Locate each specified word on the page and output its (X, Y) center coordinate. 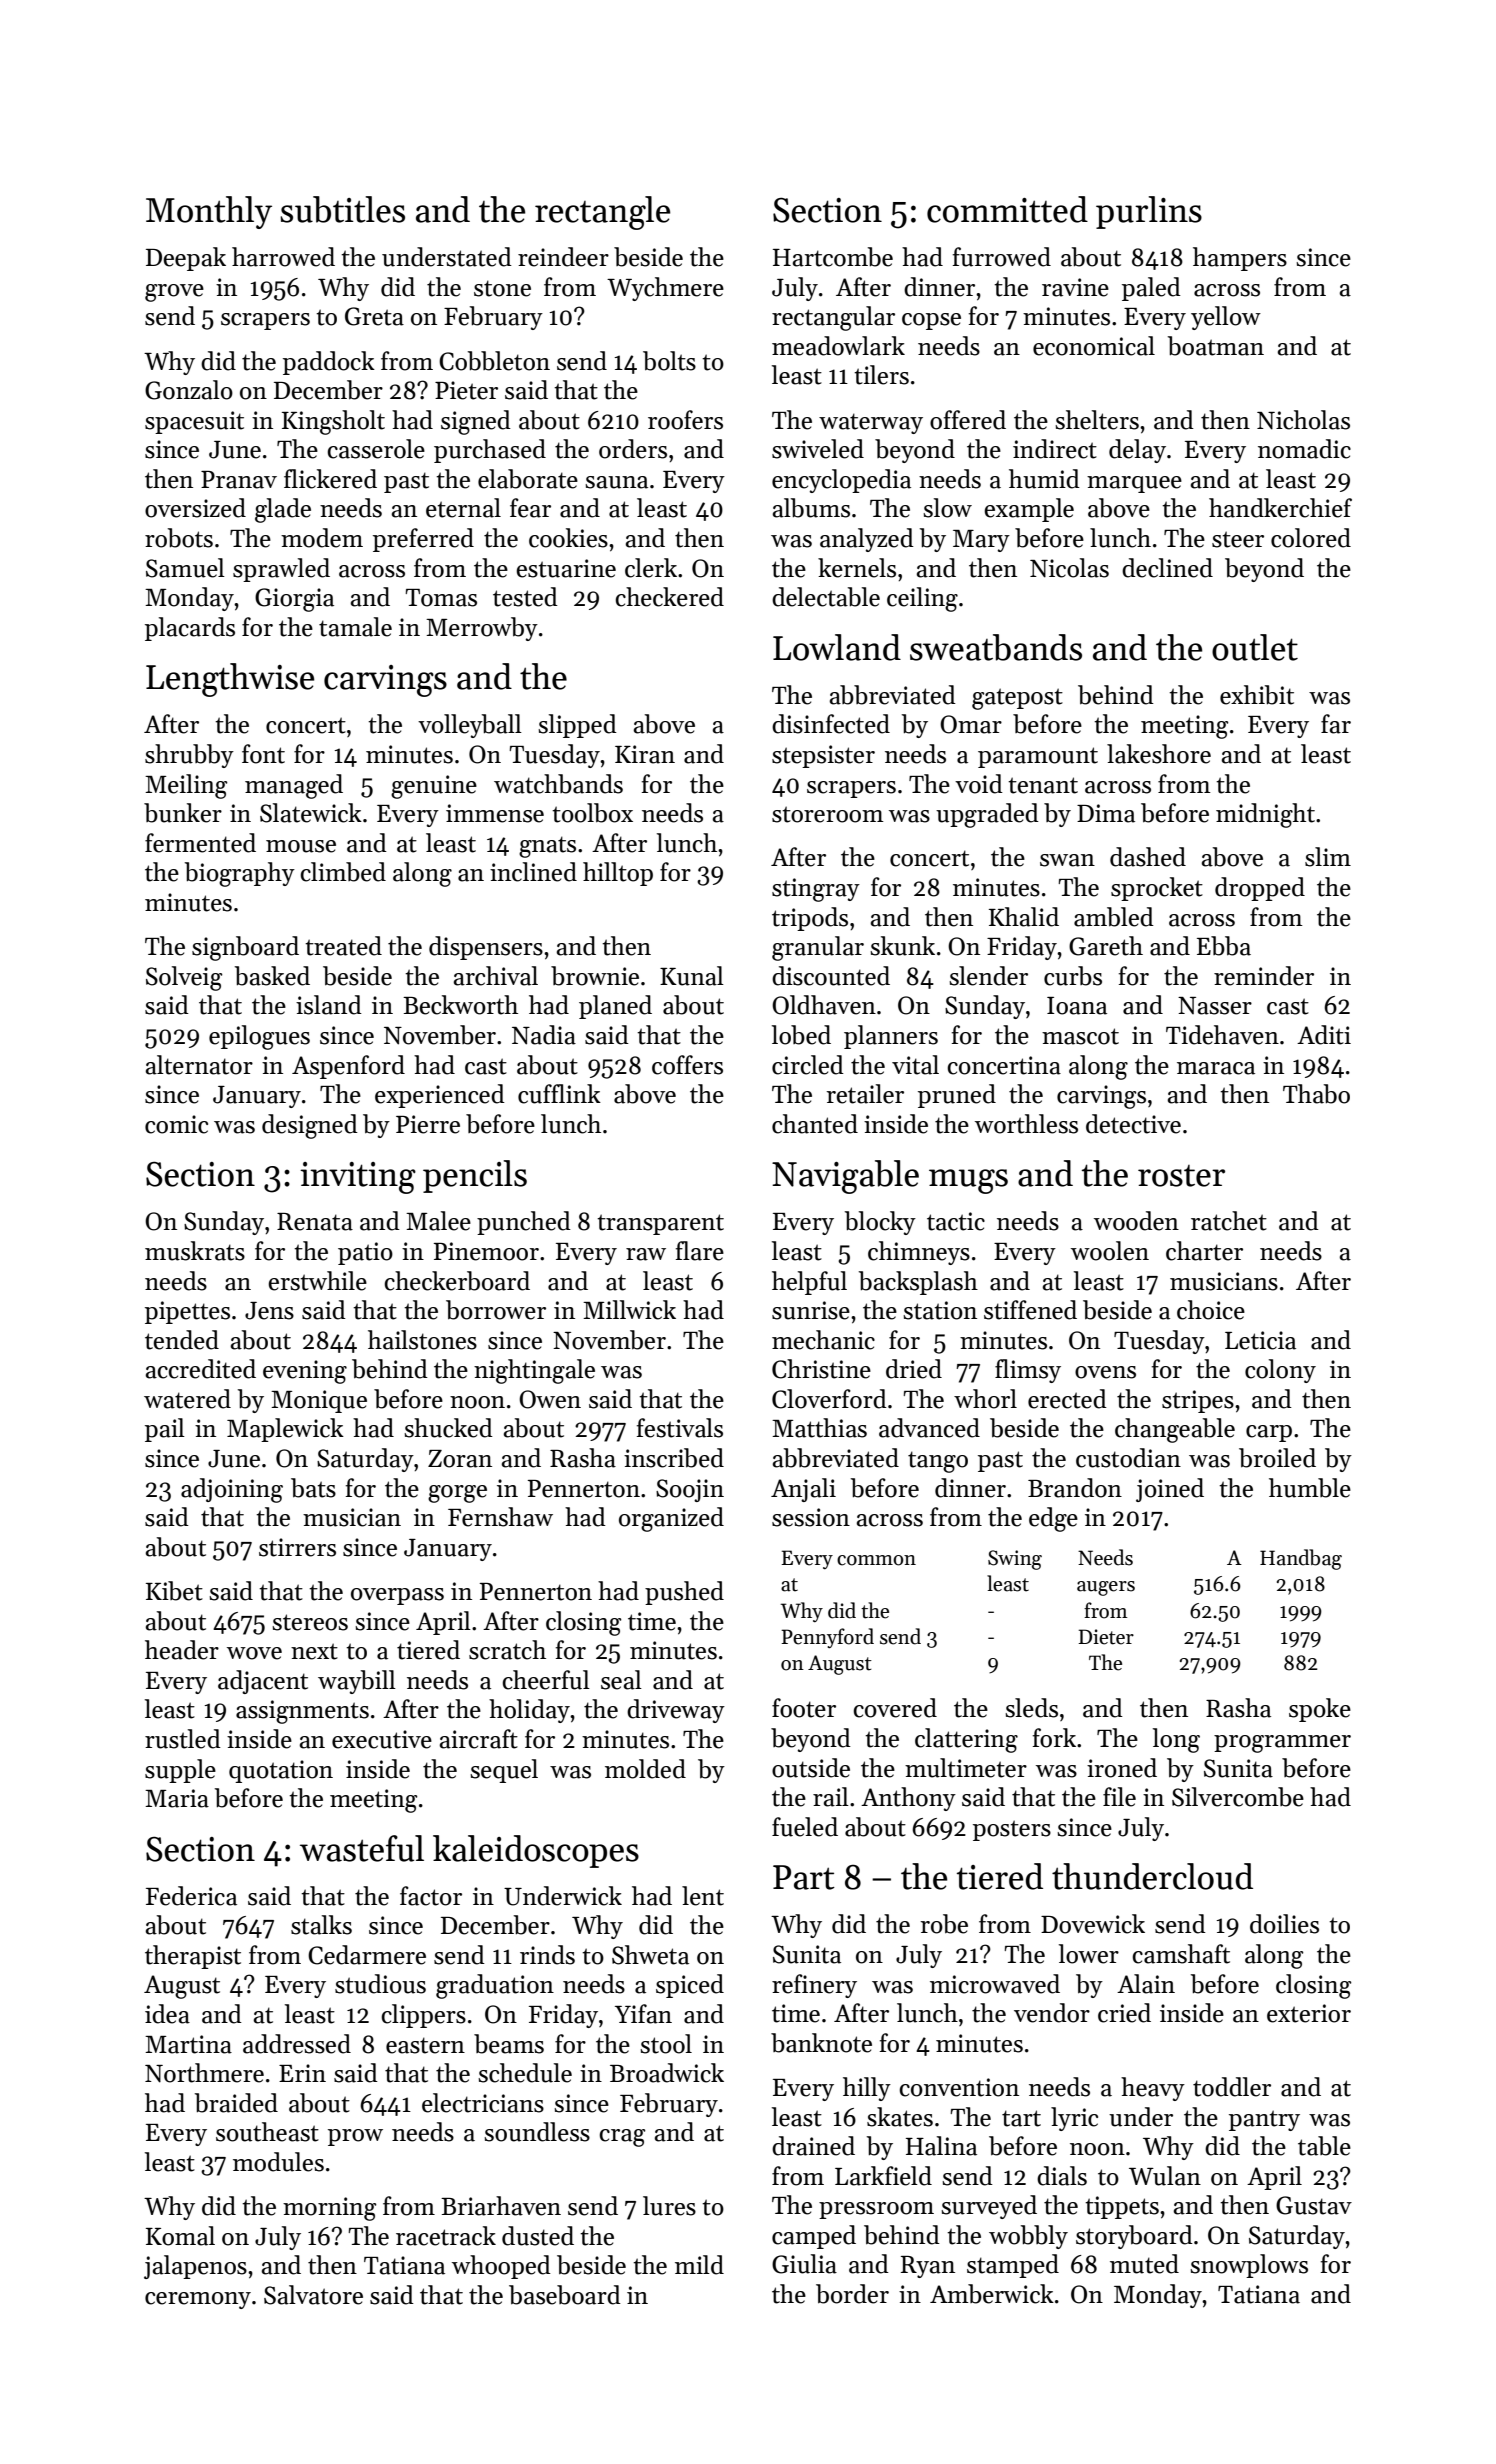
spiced (690, 1986)
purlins (1149, 212)
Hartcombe (833, 257)
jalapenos (195, 2267)
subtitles (342, 209)
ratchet (1229, 1221)
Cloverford (829, 1399)
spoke (1320, 1710)
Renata (315, 1222)
